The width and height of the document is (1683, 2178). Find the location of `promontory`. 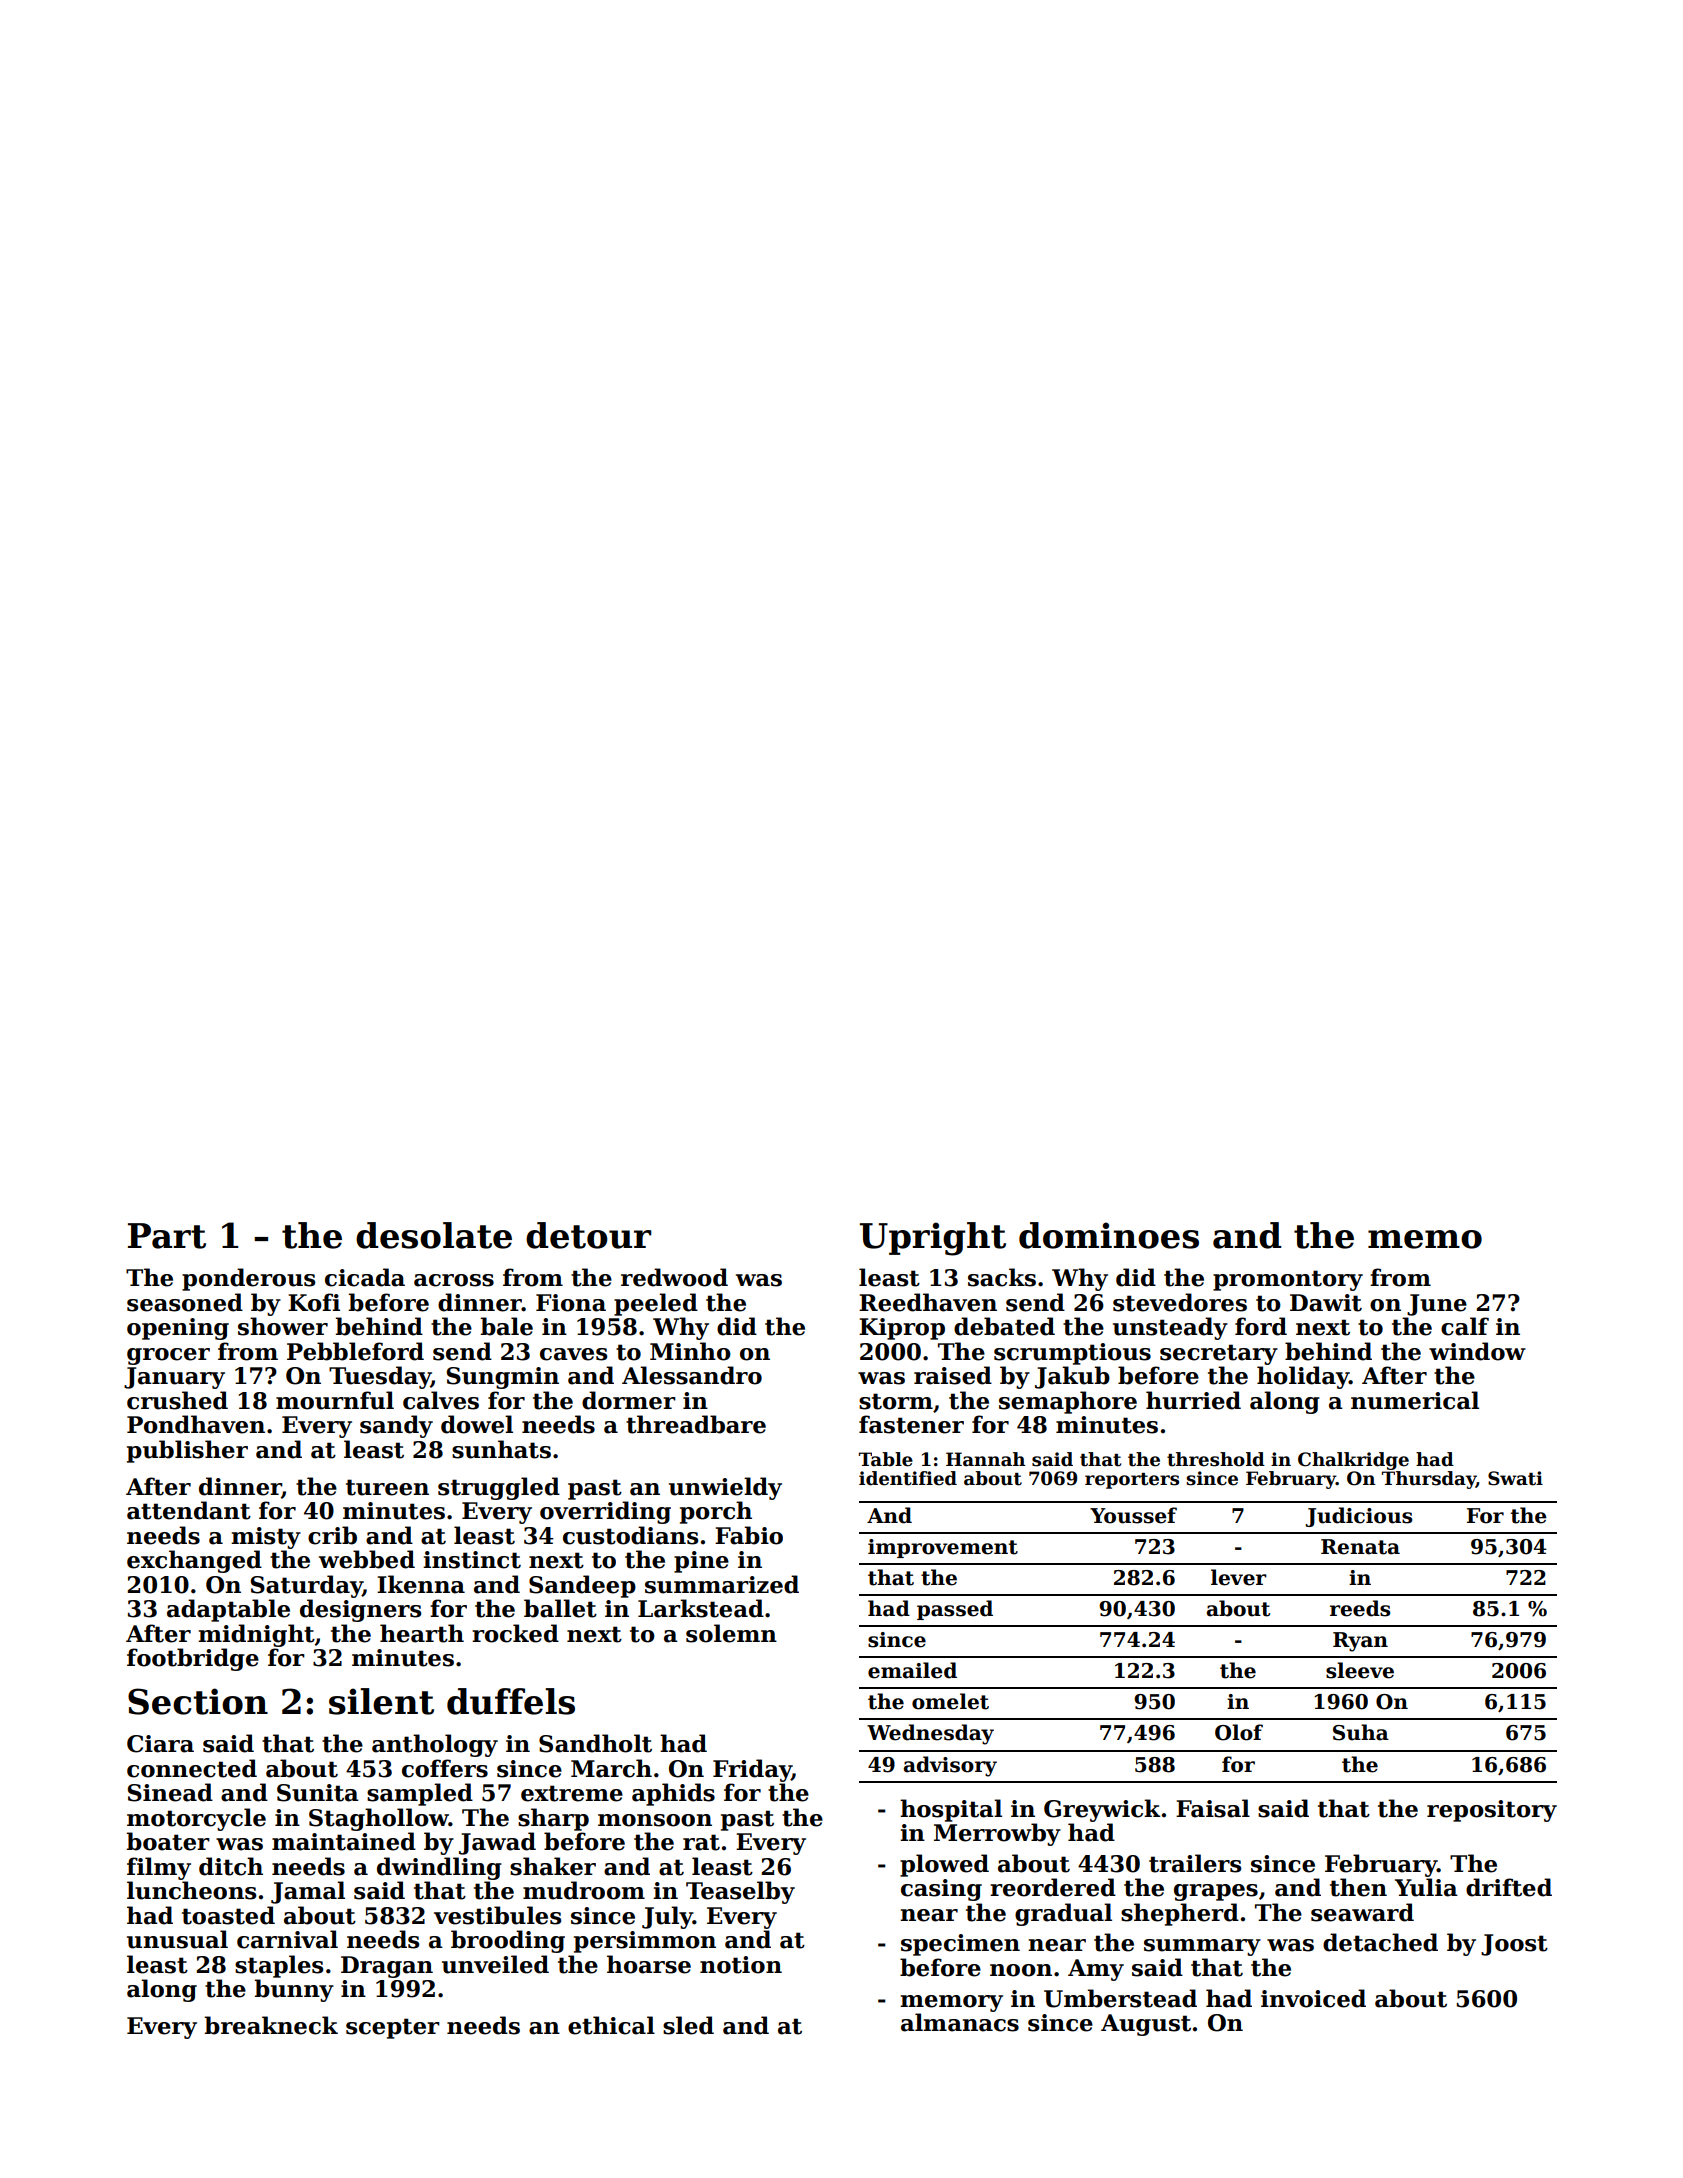

promontory is located at coordinates (1288, 1280).
